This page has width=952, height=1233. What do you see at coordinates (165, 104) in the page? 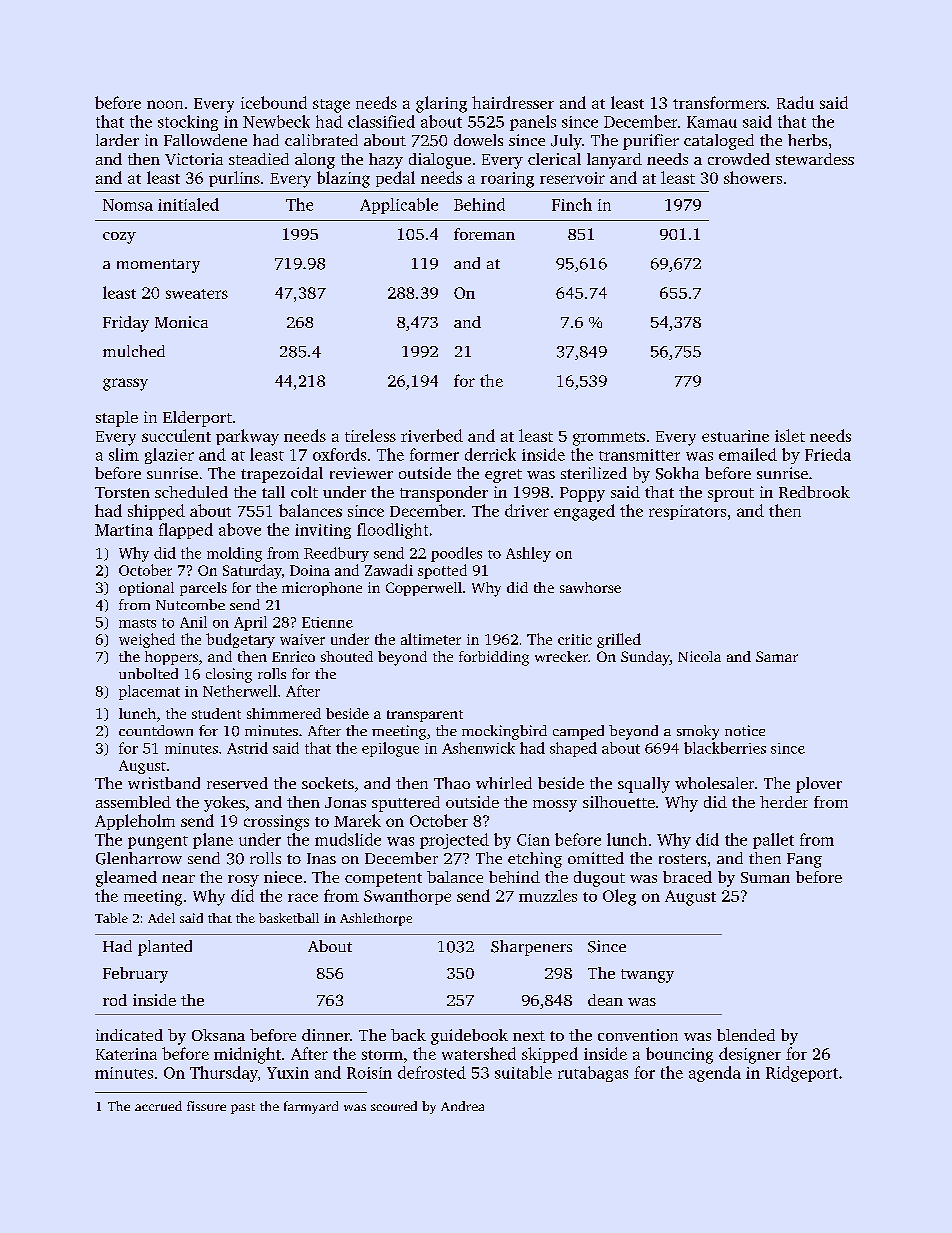
I see `noon` at bounding box center [165, 104].
